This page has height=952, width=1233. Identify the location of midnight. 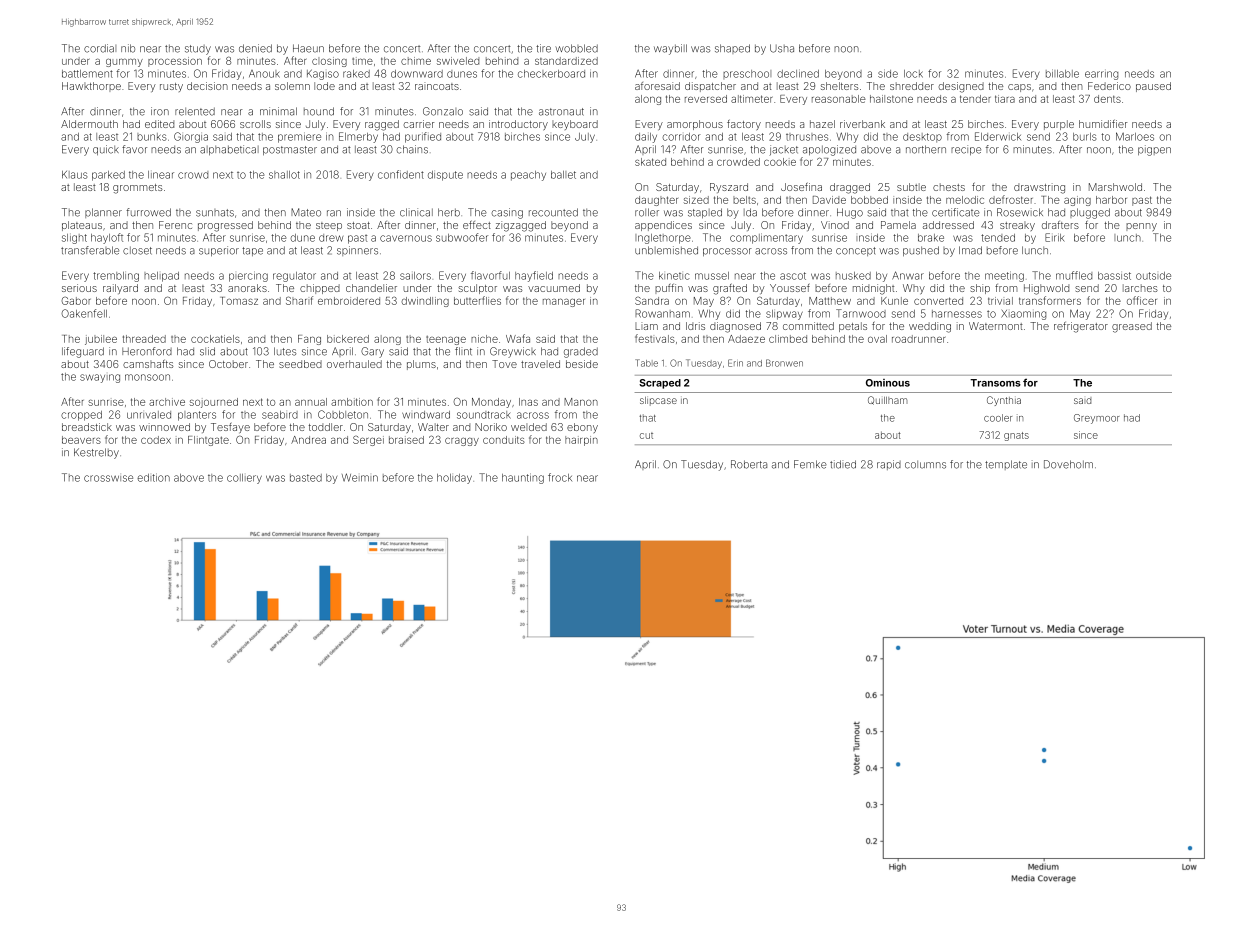
(873, 289).
